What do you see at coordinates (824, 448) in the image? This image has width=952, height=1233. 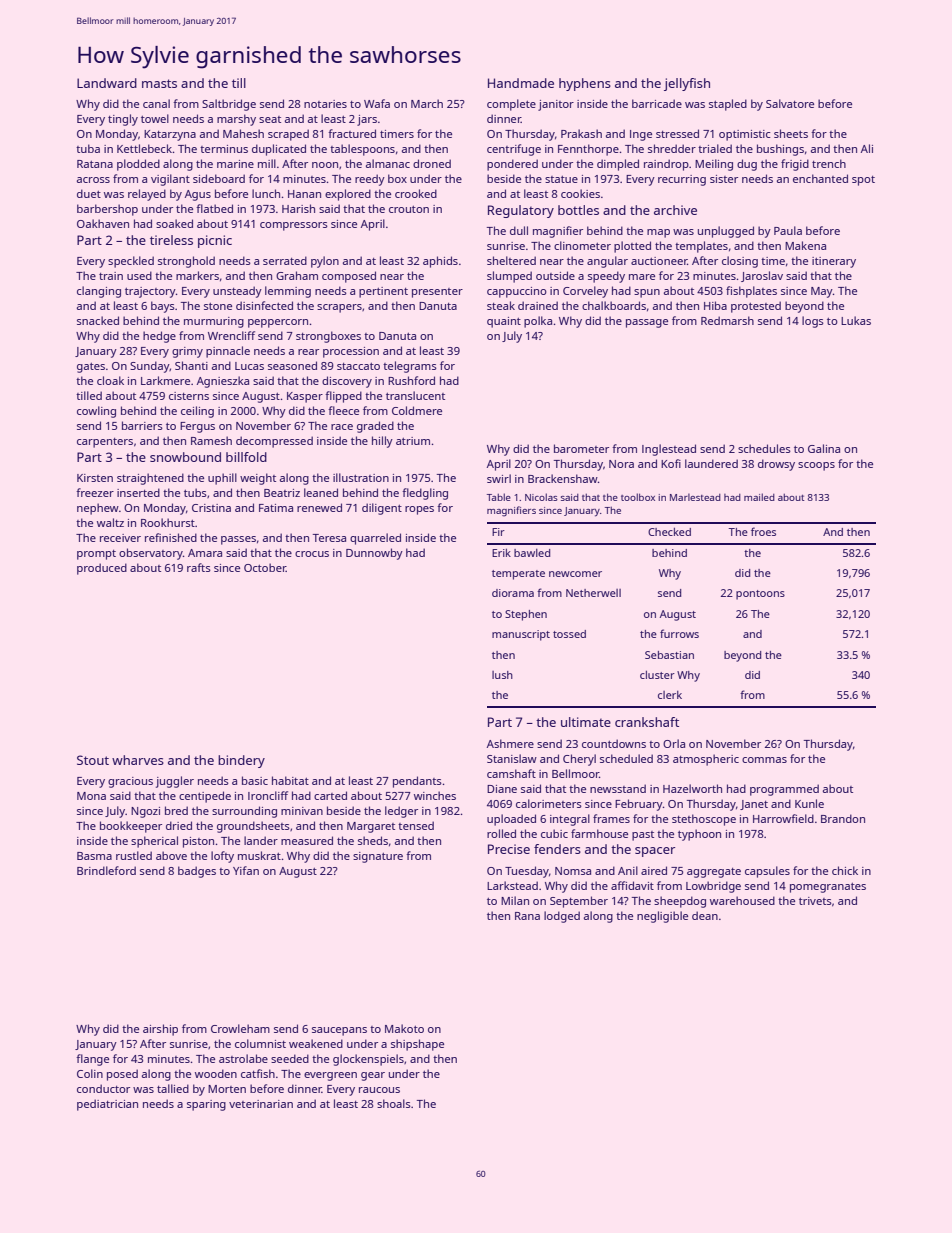 I see `Galina` at bounding box center [824, 448].
